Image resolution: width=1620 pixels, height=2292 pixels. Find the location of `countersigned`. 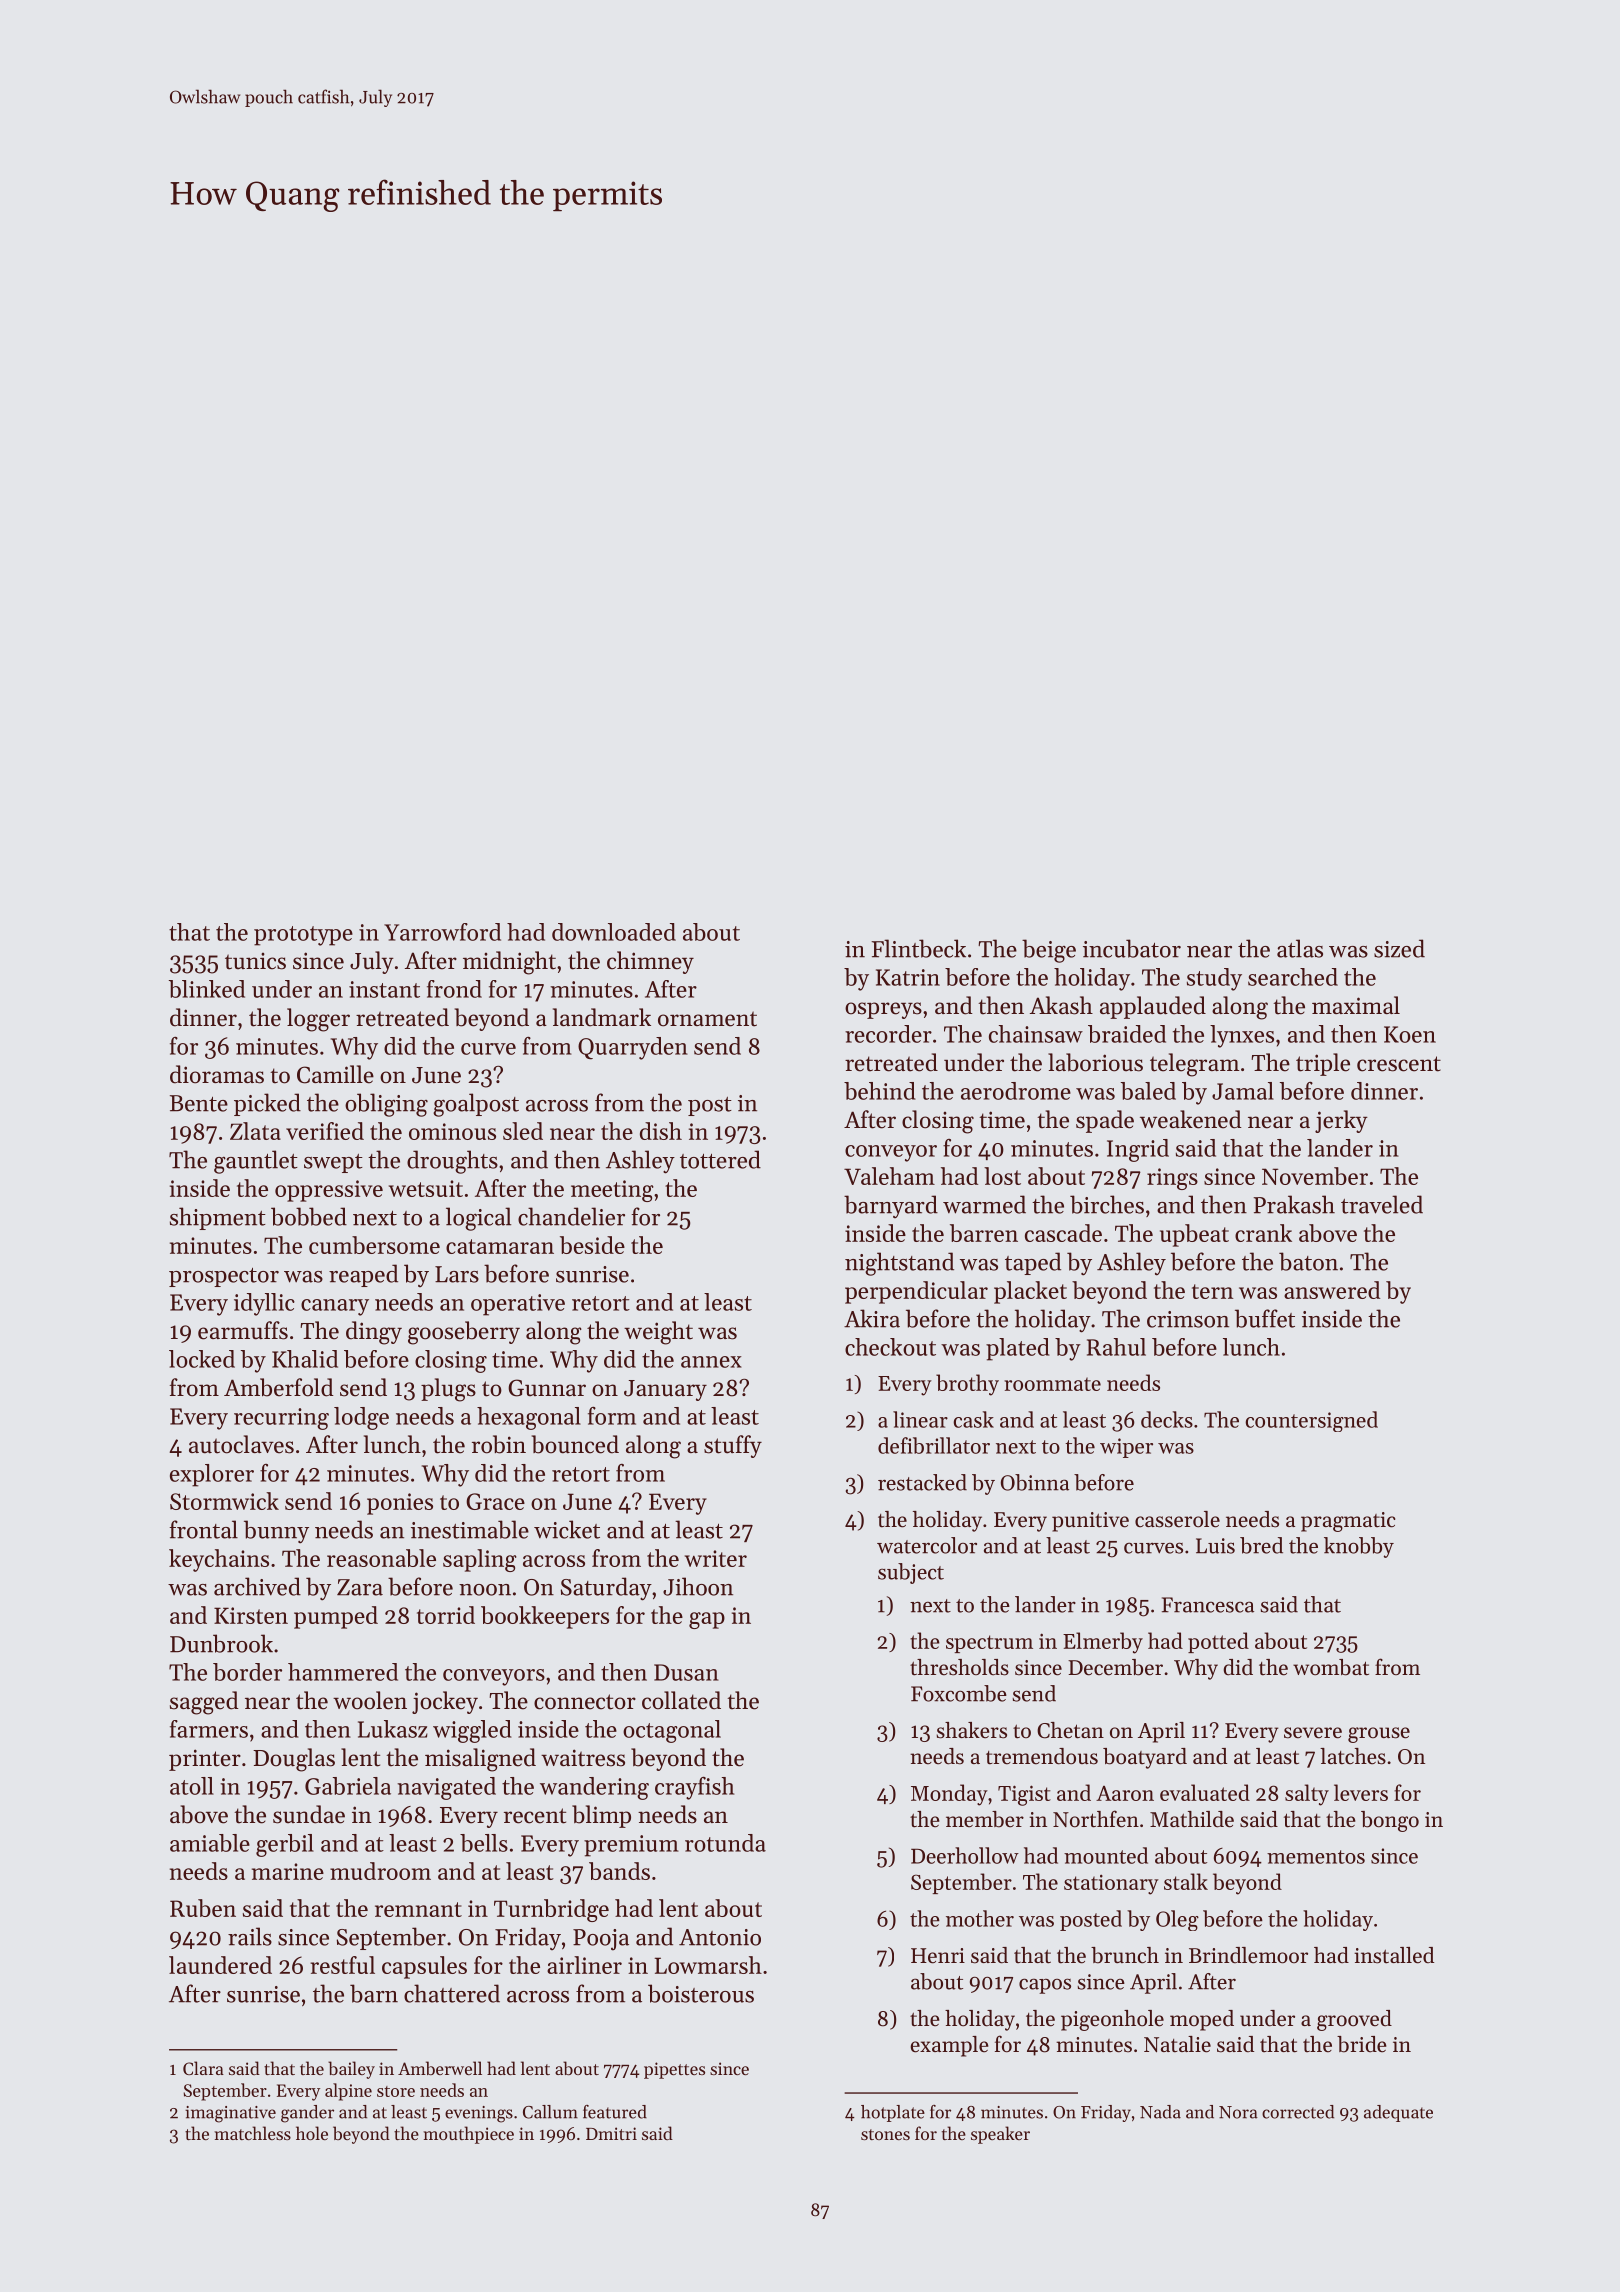

countersigned is located at coordinates (1311, 1421).
